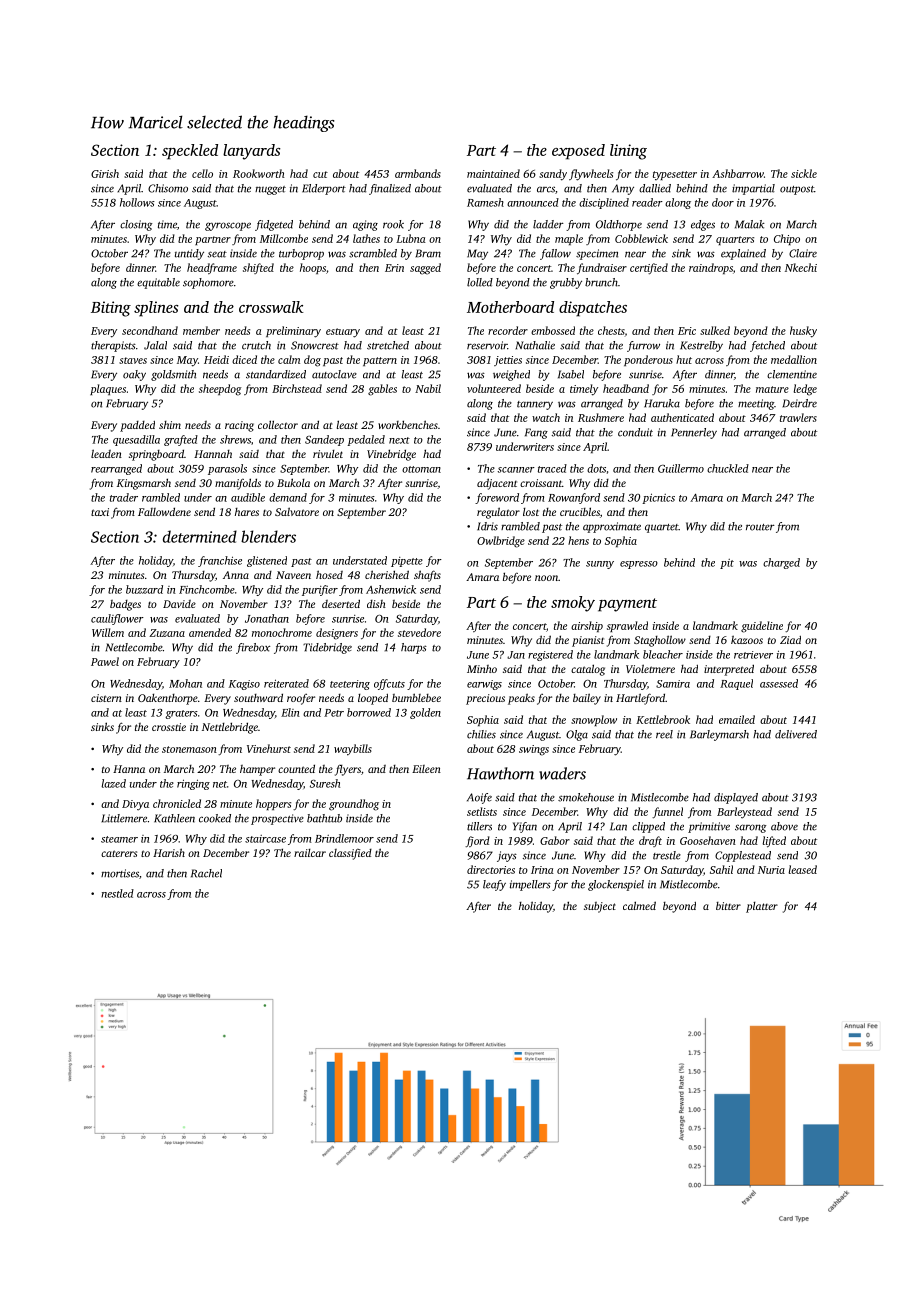 This screenshot has height=1316, width=908. What do you see at coordinates (206, 873) in the screenshot?
I see `Rachel` at bounding box center [206, 873].
